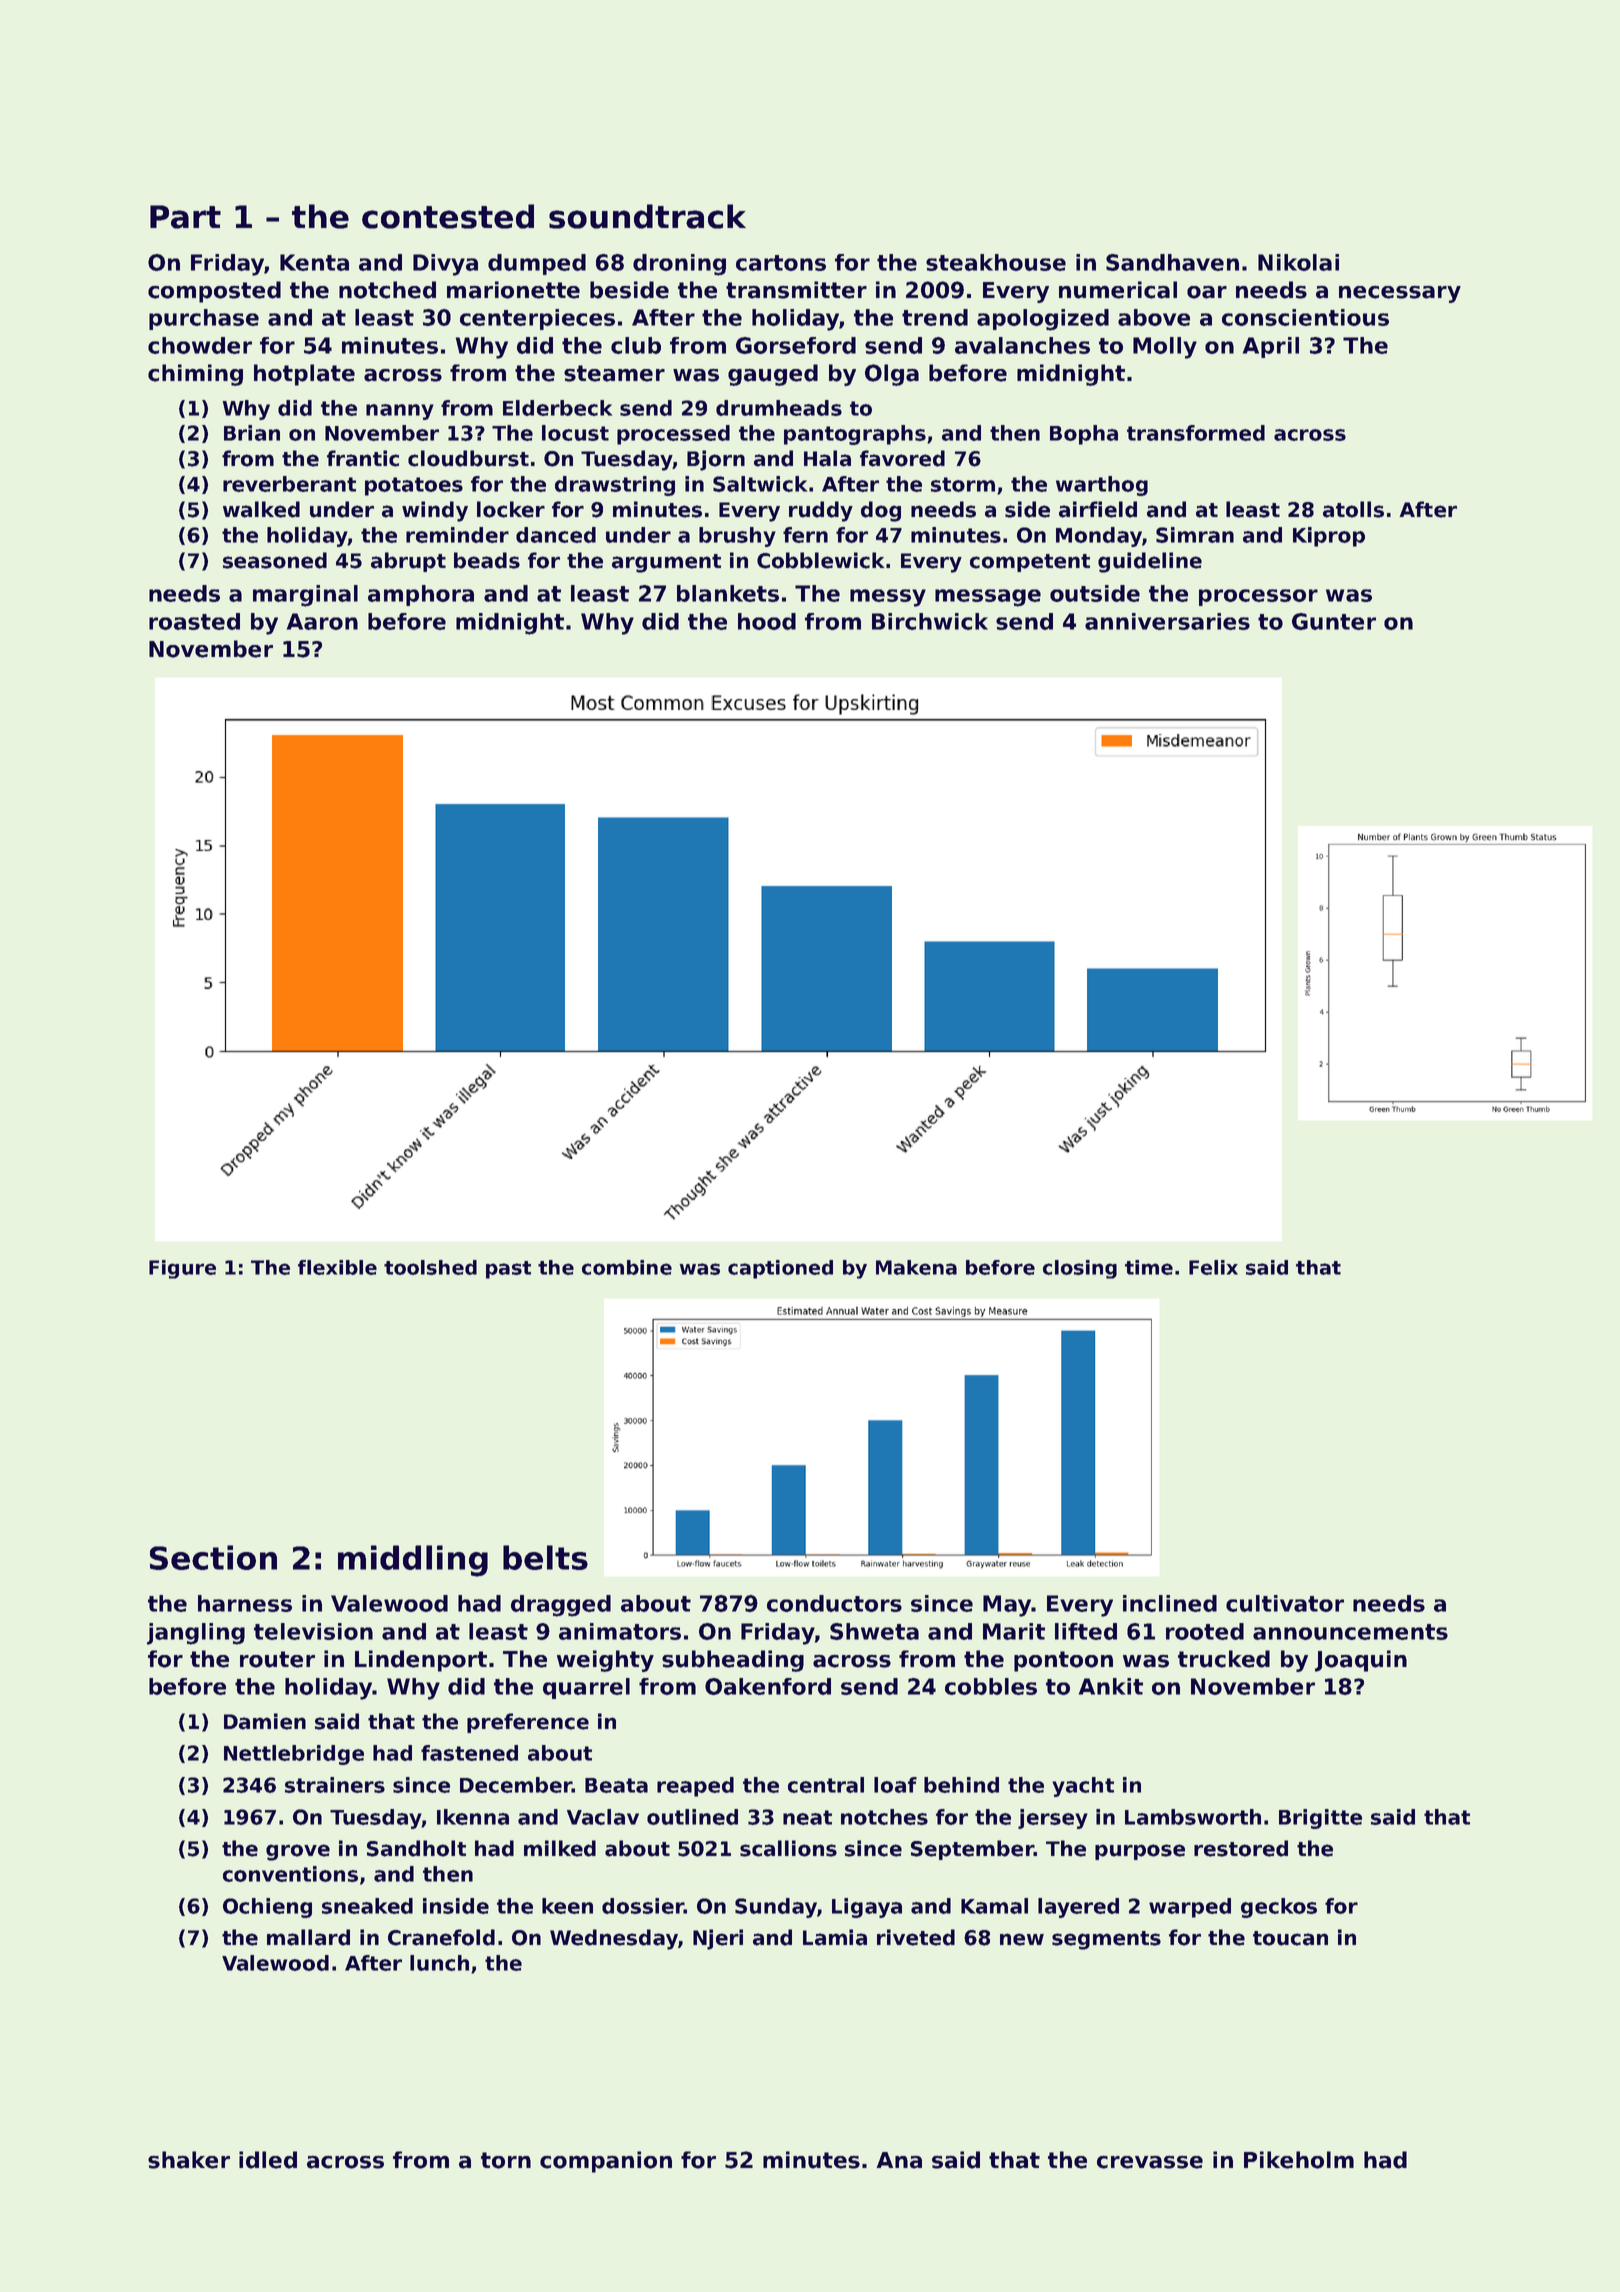  Describe the element at coordinates (930, 621) in the image. I see `Birchwick` at that location.
